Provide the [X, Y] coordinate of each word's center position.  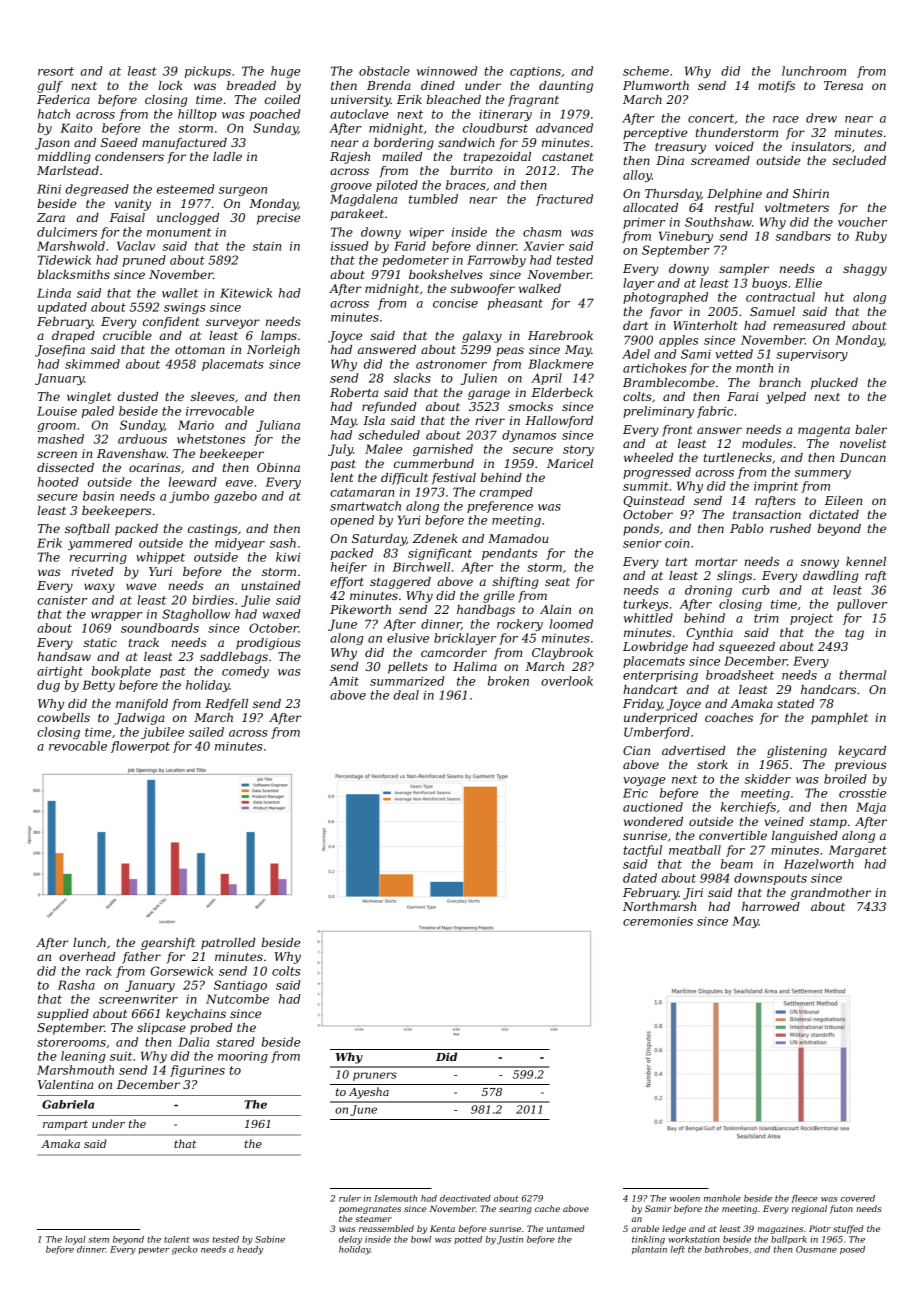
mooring [243, 1057]
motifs [776, 87]
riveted [93, 571]
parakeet [357, 215]
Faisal [127, 217]
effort [347, 583]
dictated [834, 514]
